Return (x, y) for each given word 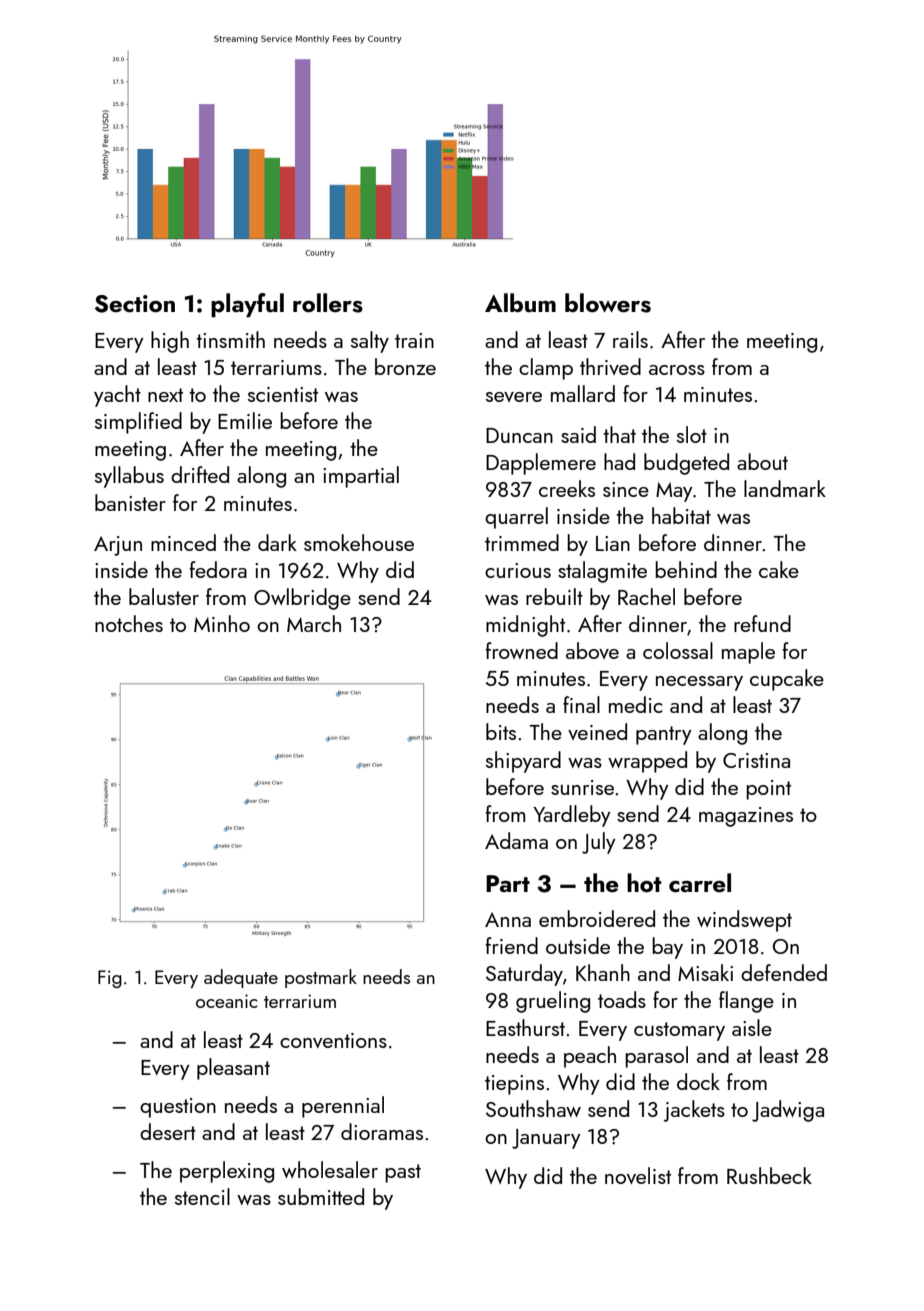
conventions (333, 1040)
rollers (328, 303)
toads (622, 999)
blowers (608, 303)
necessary (699, 683)
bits (501, 731)
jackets (694, 1111)
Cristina (756, 760)
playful (247, 305)
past (403, 1173)
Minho (222, 623)
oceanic (227, 1001)
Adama (516, 840)
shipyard (523, 762)
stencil (202, 1196)
